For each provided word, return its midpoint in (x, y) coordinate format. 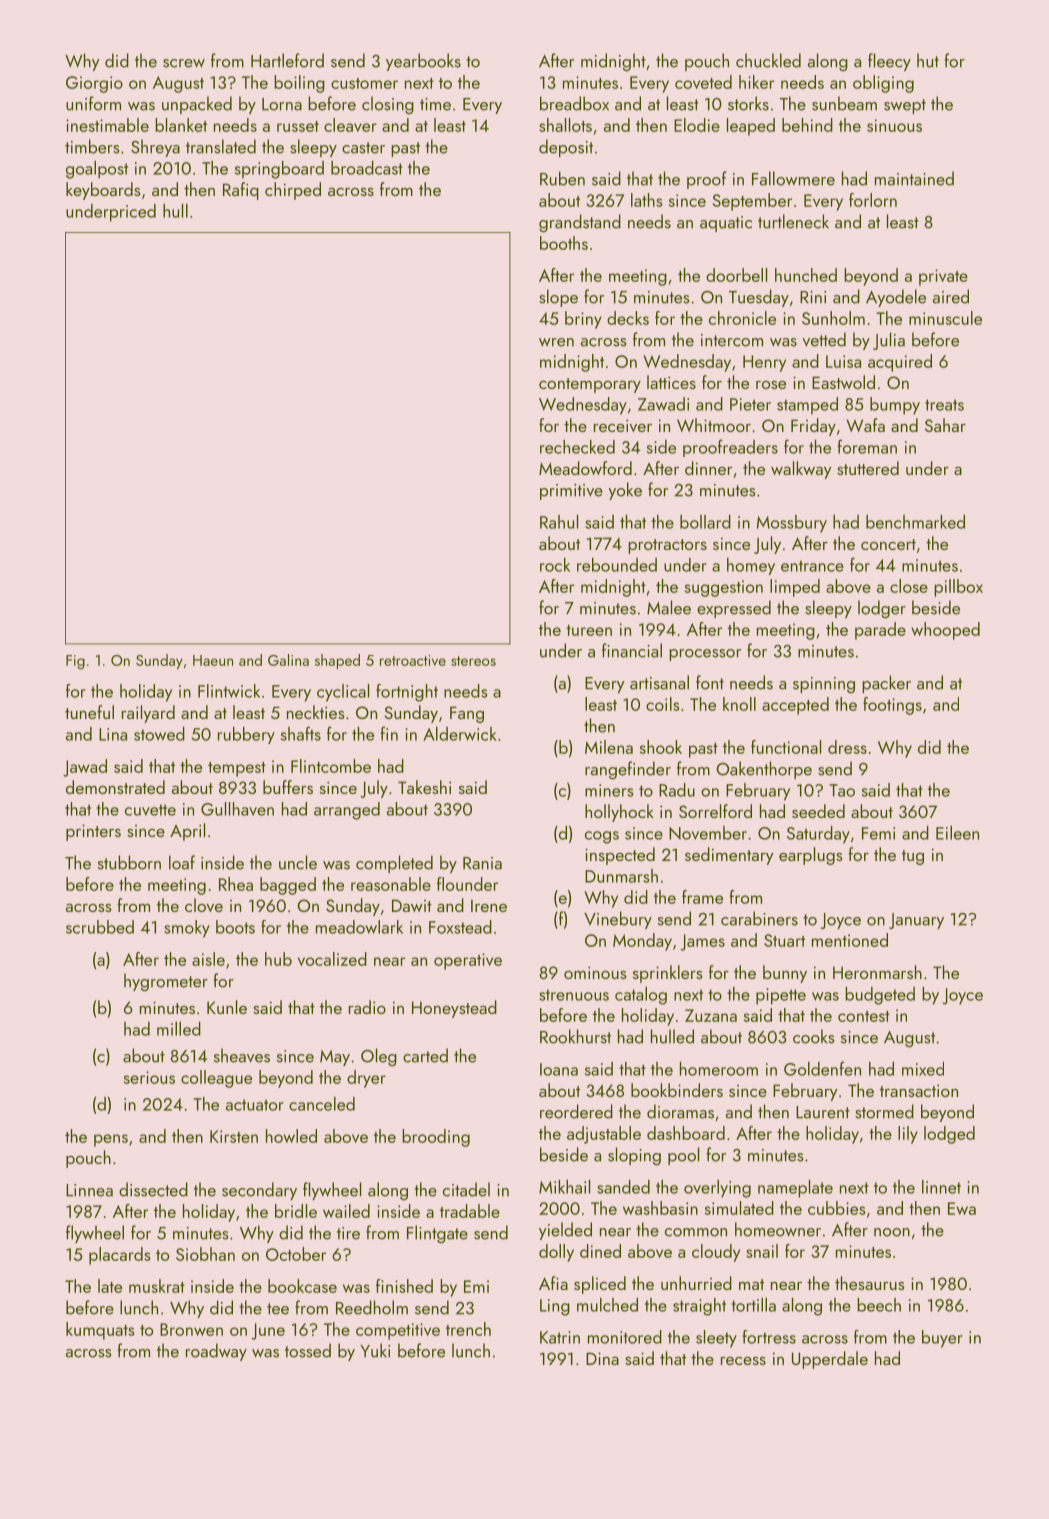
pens (111, 1140)
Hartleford (287, 60)
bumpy (895, 406)
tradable (470, 1211)
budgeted (880, 996)
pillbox (958, 588)
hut (928, 60)
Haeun (213, 660)
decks (628, 318)
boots (235, 927)
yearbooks (423, 62)
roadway (216, 1352)
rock (555, 565)
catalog (641, 996)
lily (908, 1135)
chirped (293, 191)
